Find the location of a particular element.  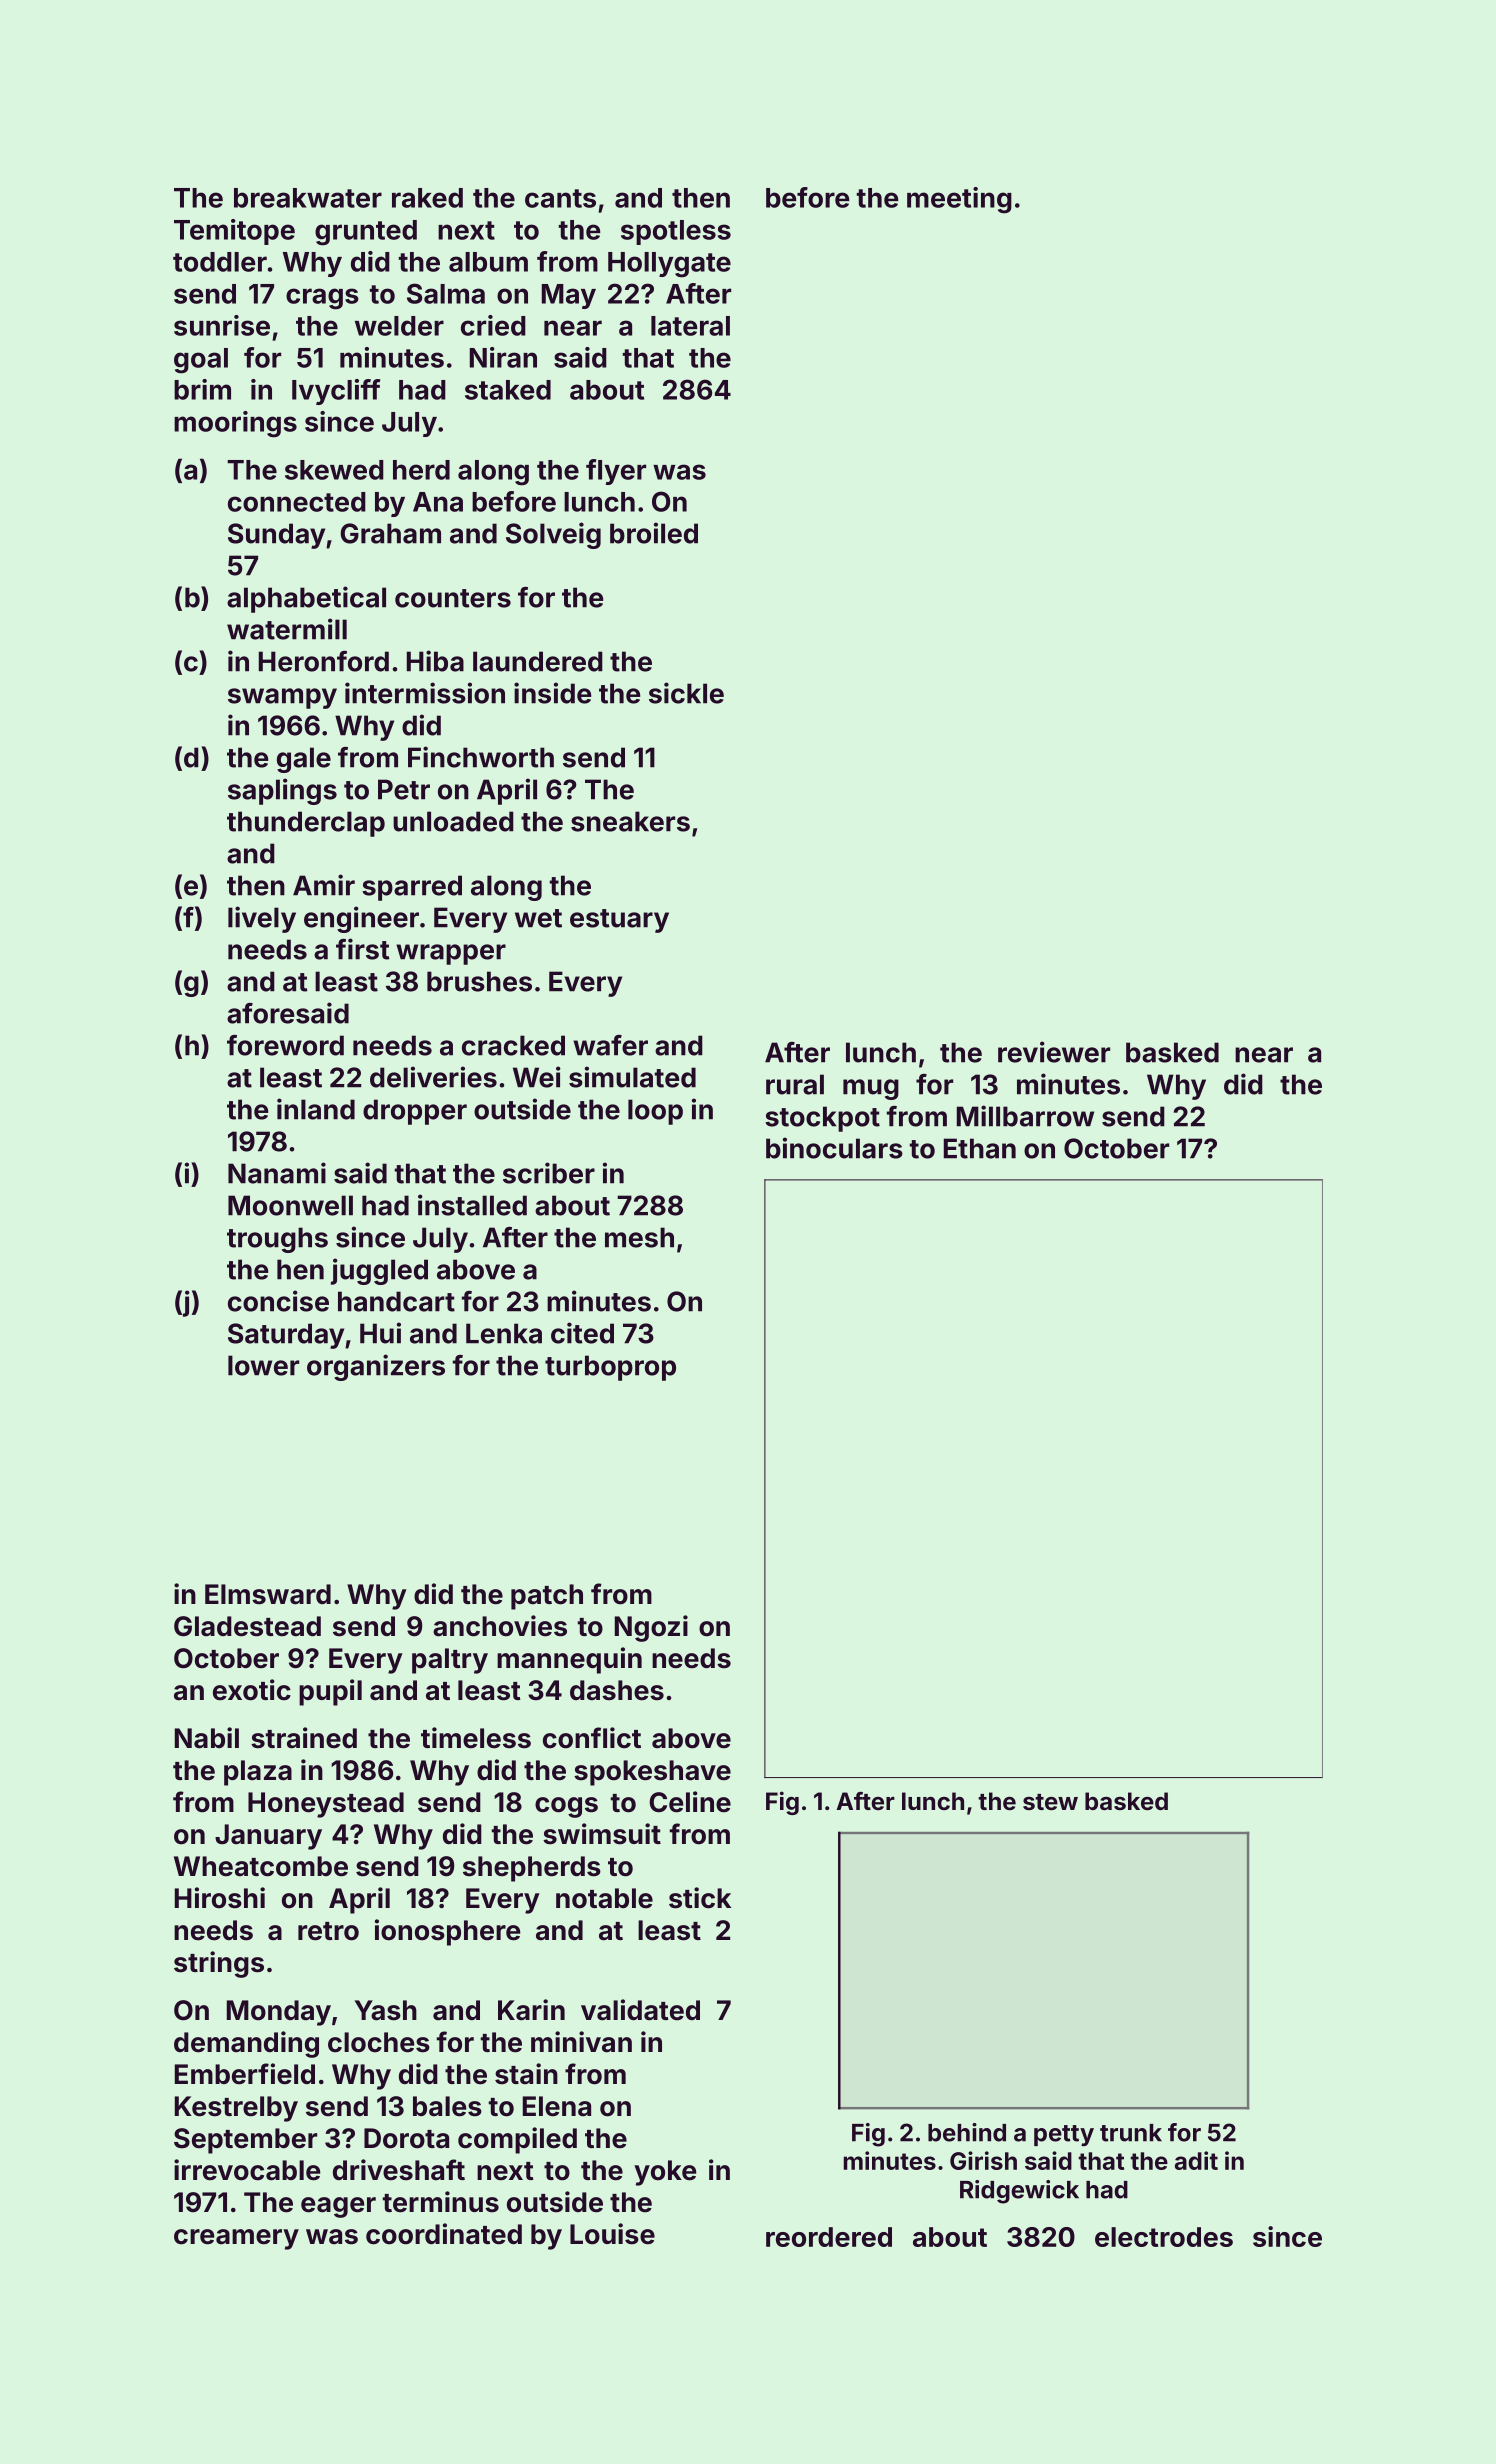

Ngozi is located at coordinates (651, 1628).
